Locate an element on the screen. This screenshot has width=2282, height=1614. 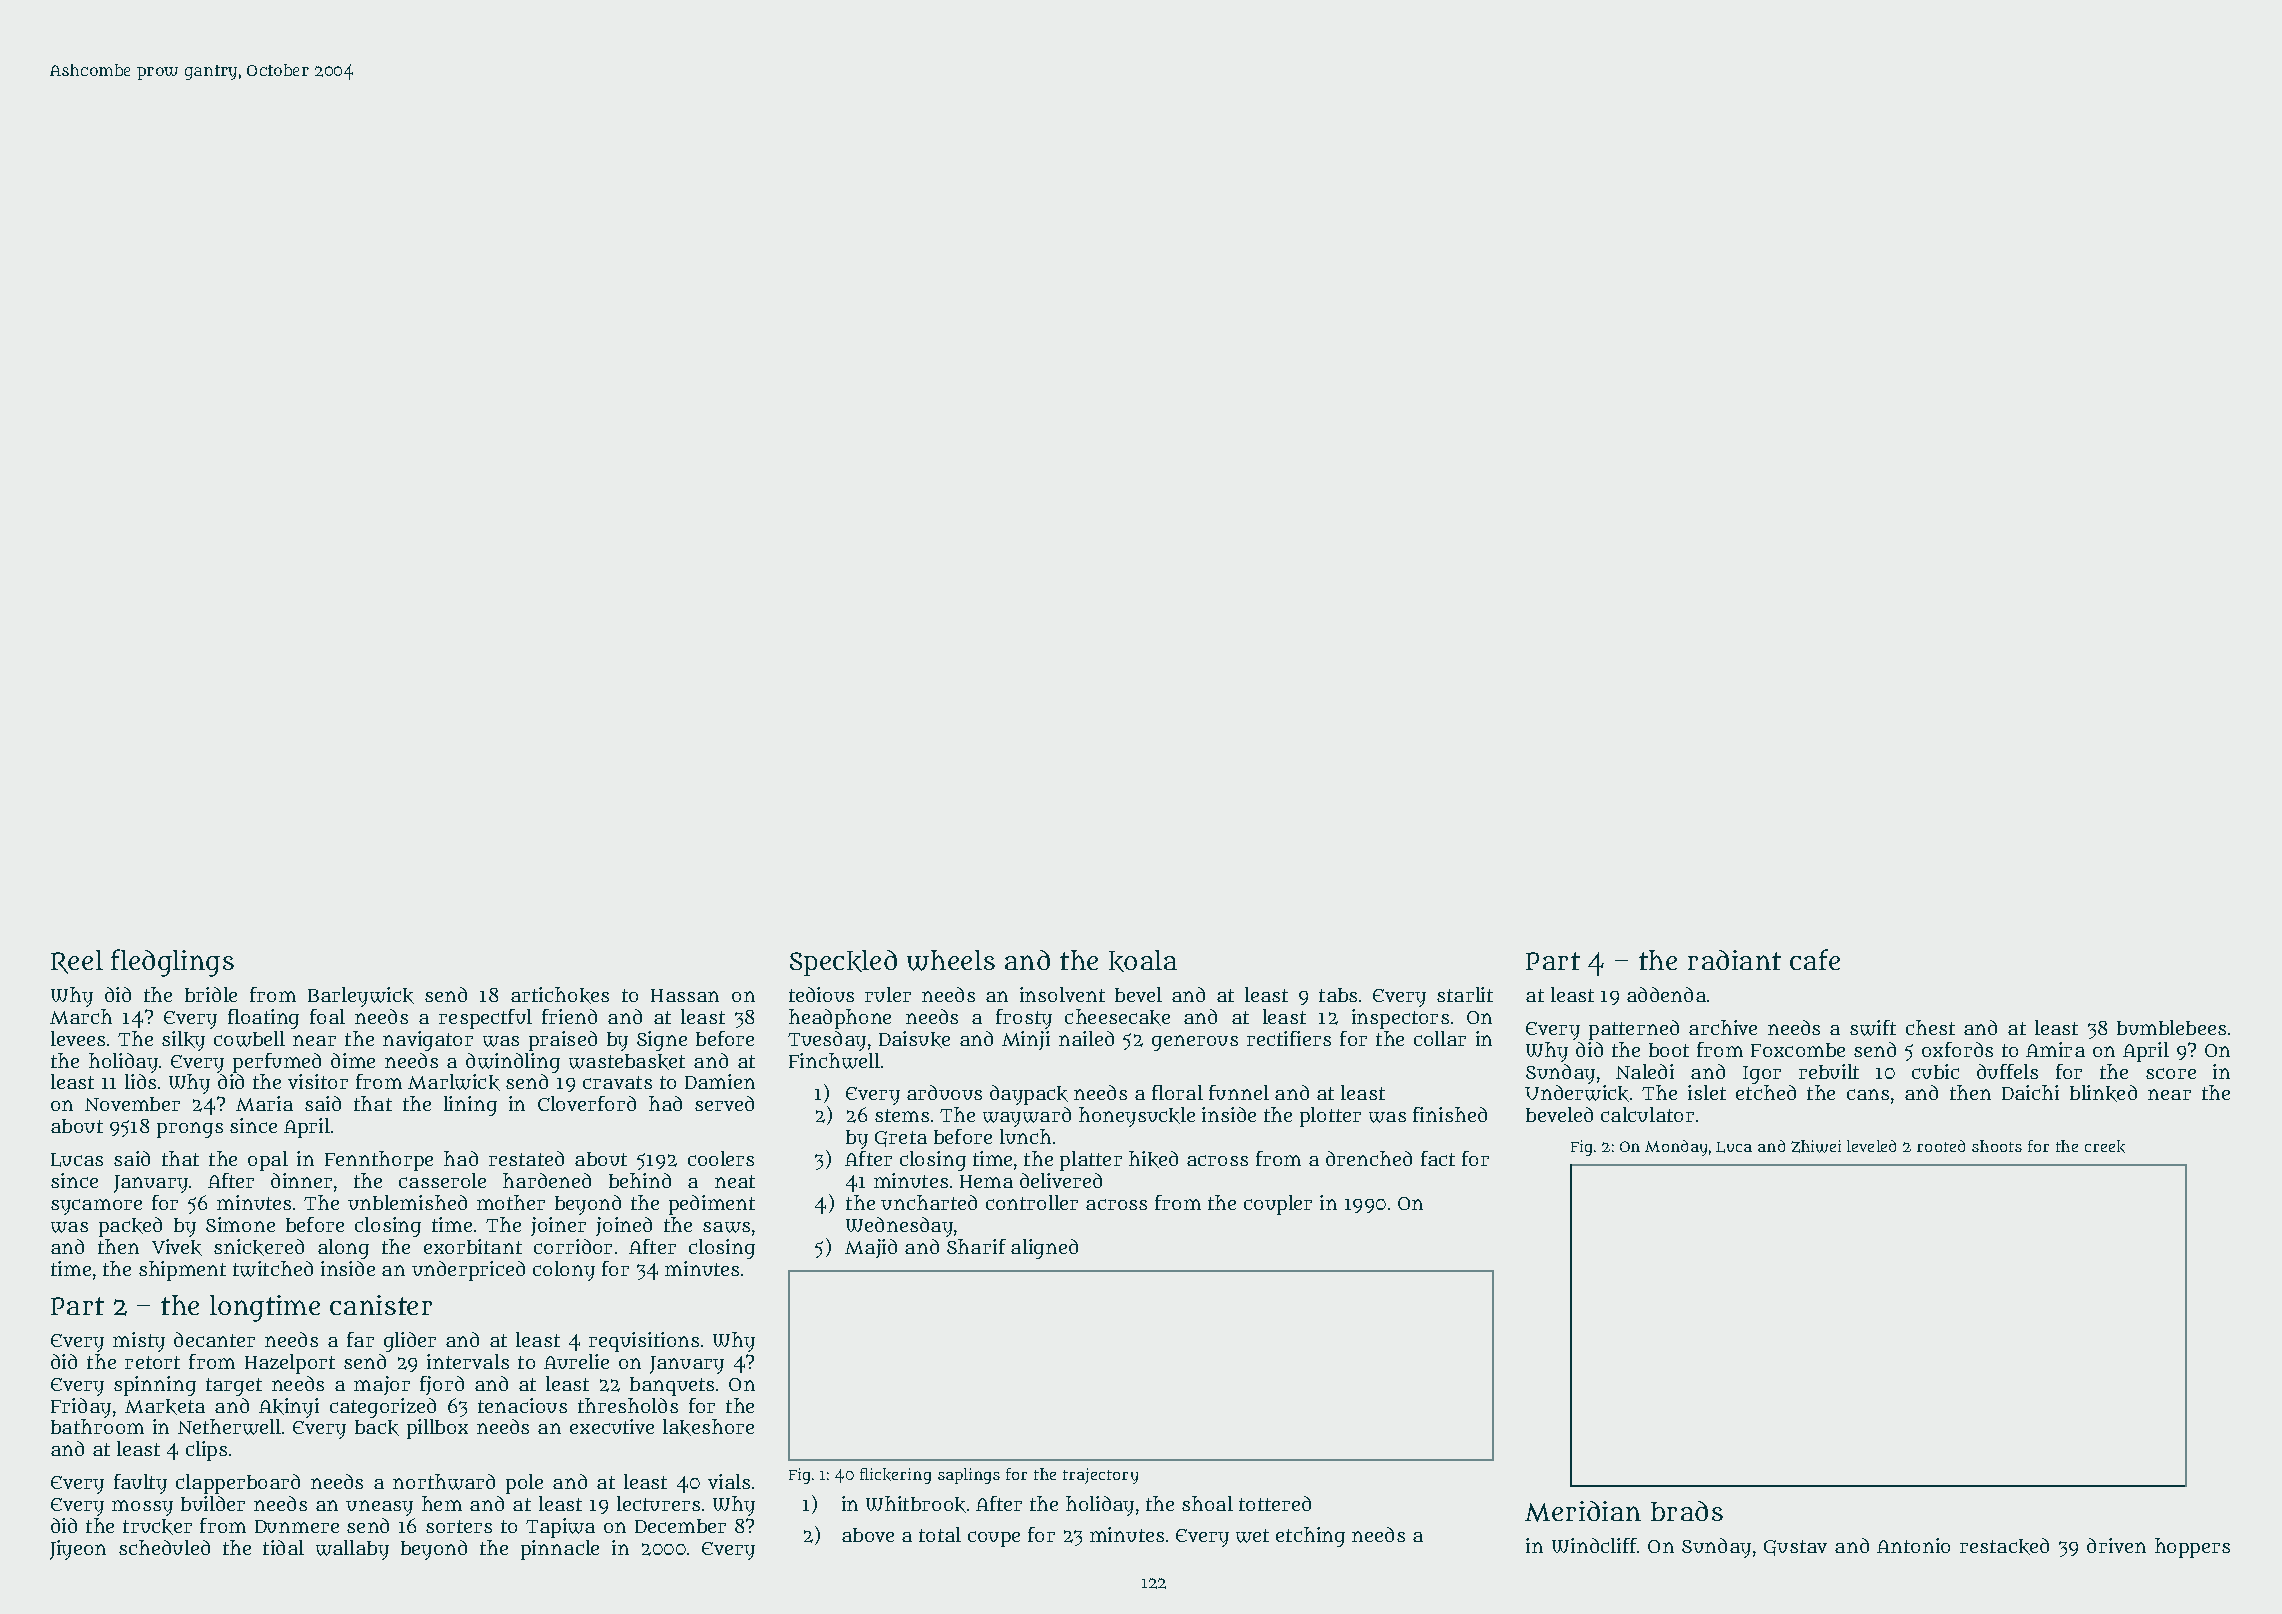
Fennthorpe is located at coordinates (379, 1161).
